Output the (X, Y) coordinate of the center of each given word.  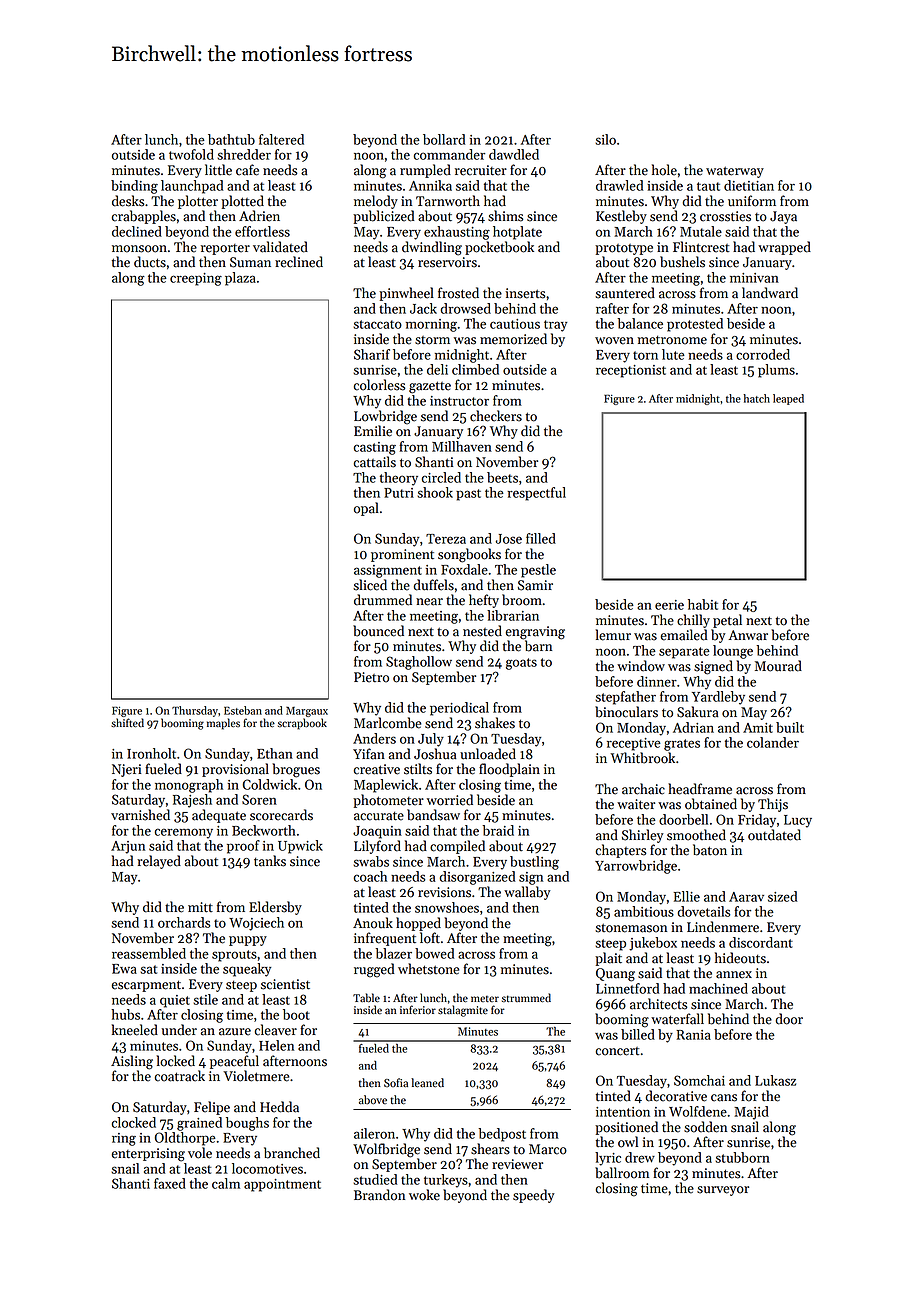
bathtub (231, 139)
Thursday (195, 711)
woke (424, 1195)
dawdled (514, 154)
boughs (247, 1124)
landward (770, 293)
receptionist (631, 371)
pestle (538, 571)
